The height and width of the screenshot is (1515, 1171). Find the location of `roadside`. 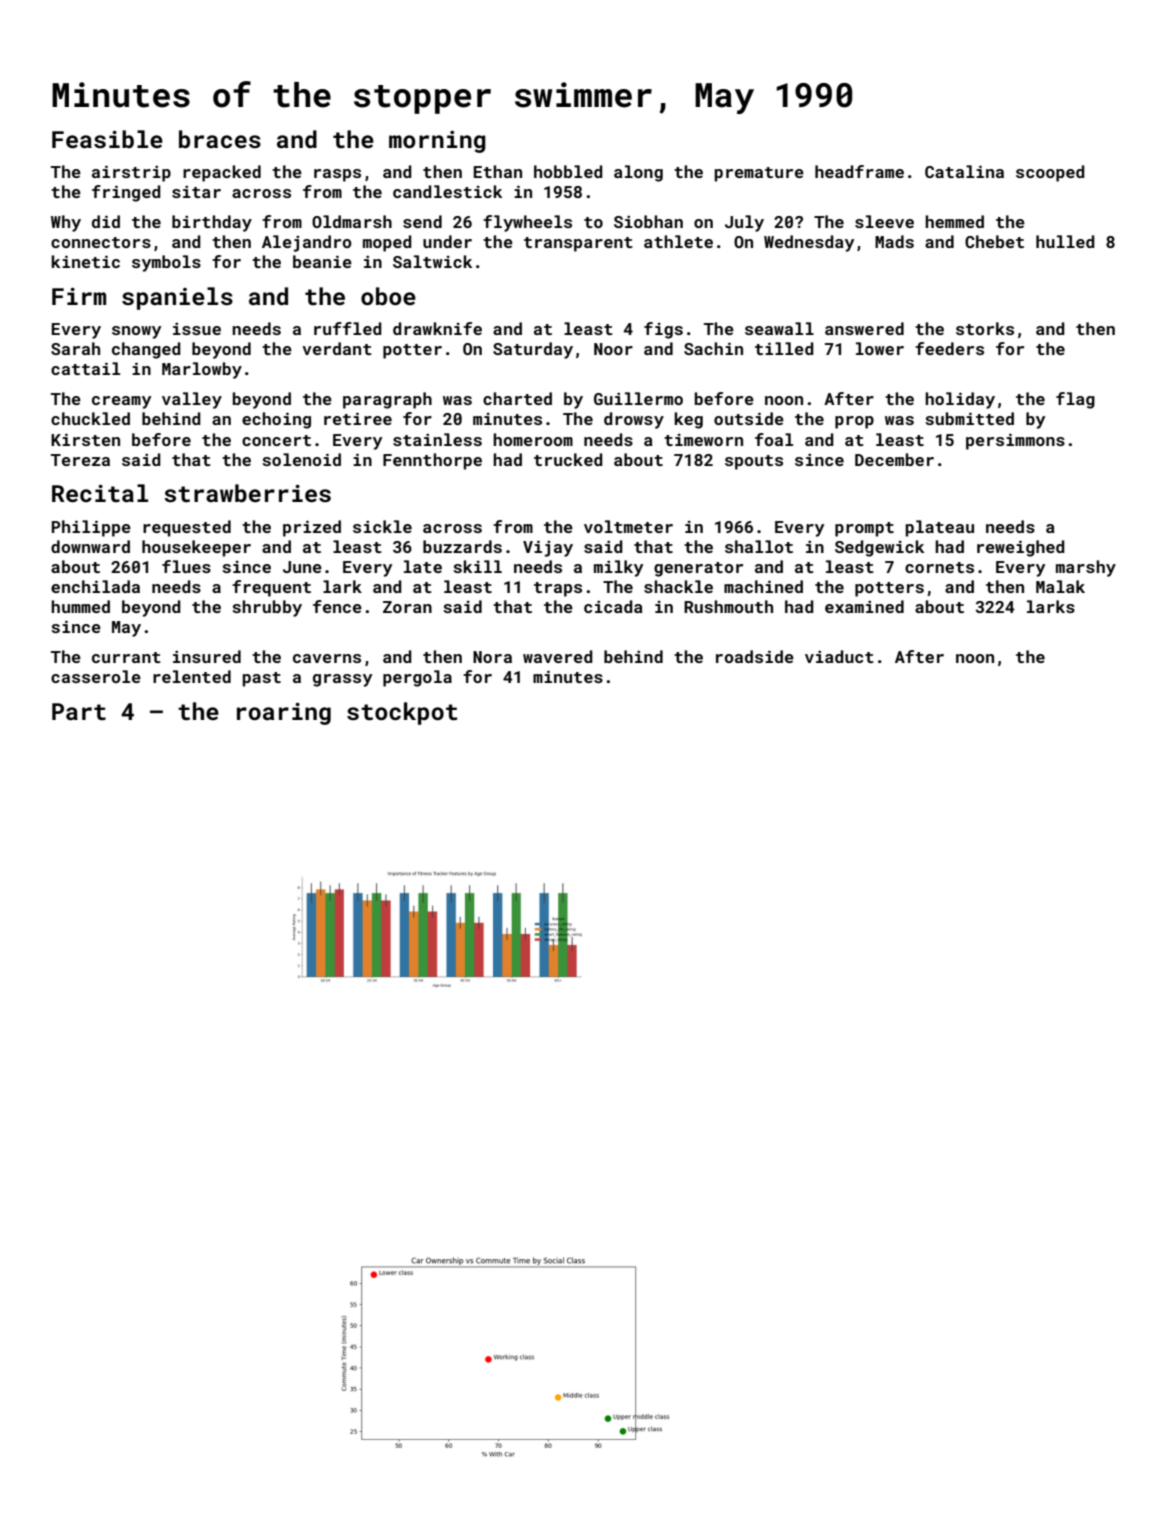

roadside is located at coordinates (755, 656).
